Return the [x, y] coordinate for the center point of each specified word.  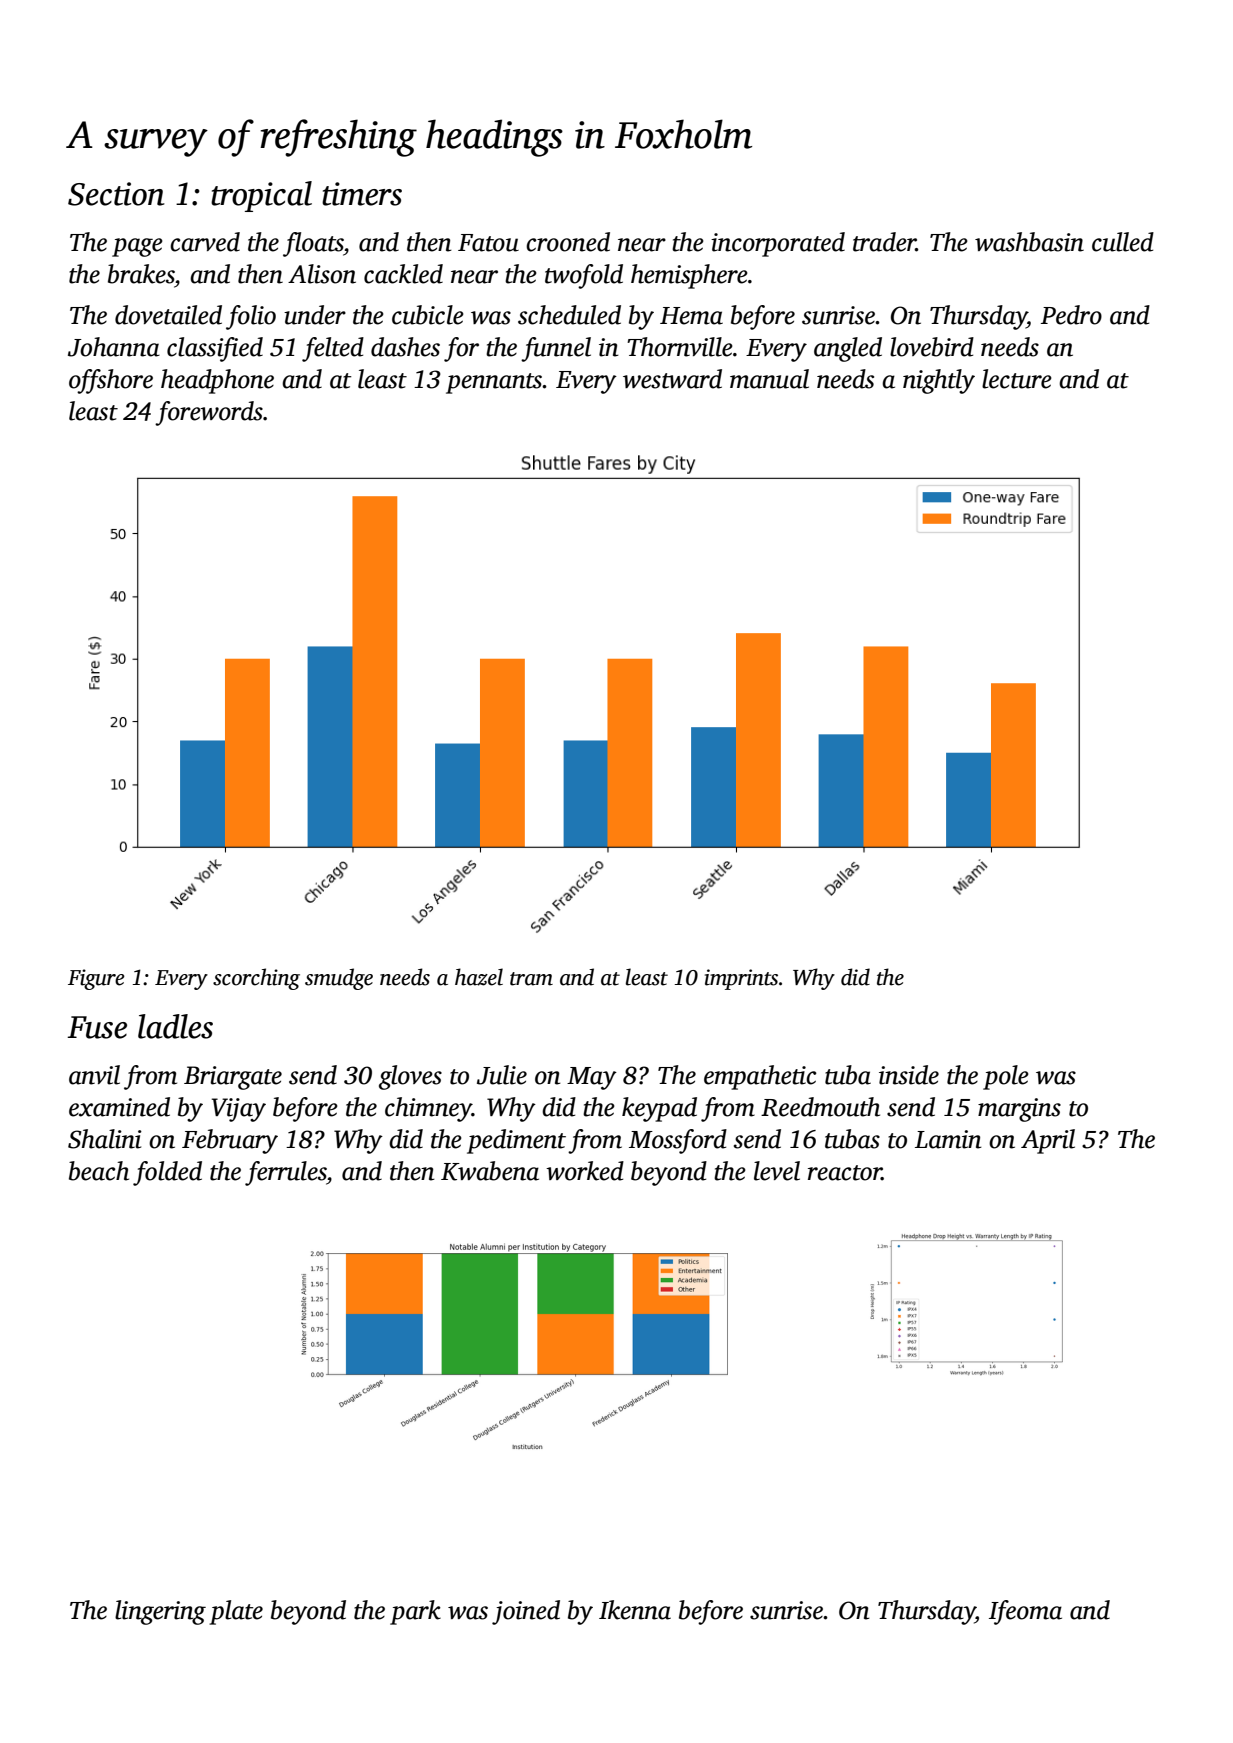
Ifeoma [1025, 1612]
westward [672, 379]
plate [236, 1612]
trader [884, 242]
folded [167, 1173]
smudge [339, 979]
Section [116, 194]
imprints [741, 979]
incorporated [778, 244]
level [777, 1171]
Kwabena [490, 1171]
